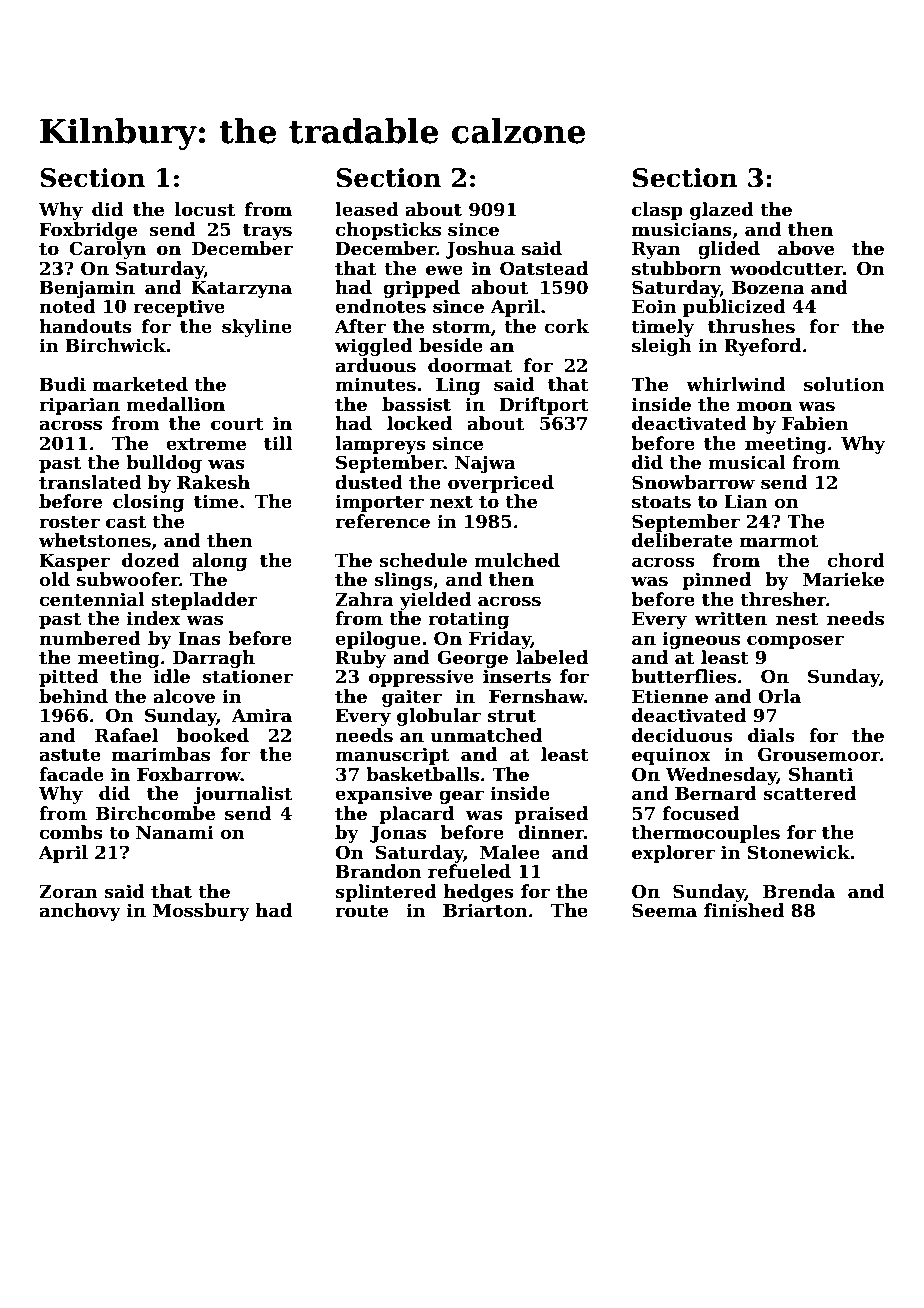 This image has height=1308, width=924. Describe the element at coordinates (367, 209) in the image. I see `leased` at that location.
